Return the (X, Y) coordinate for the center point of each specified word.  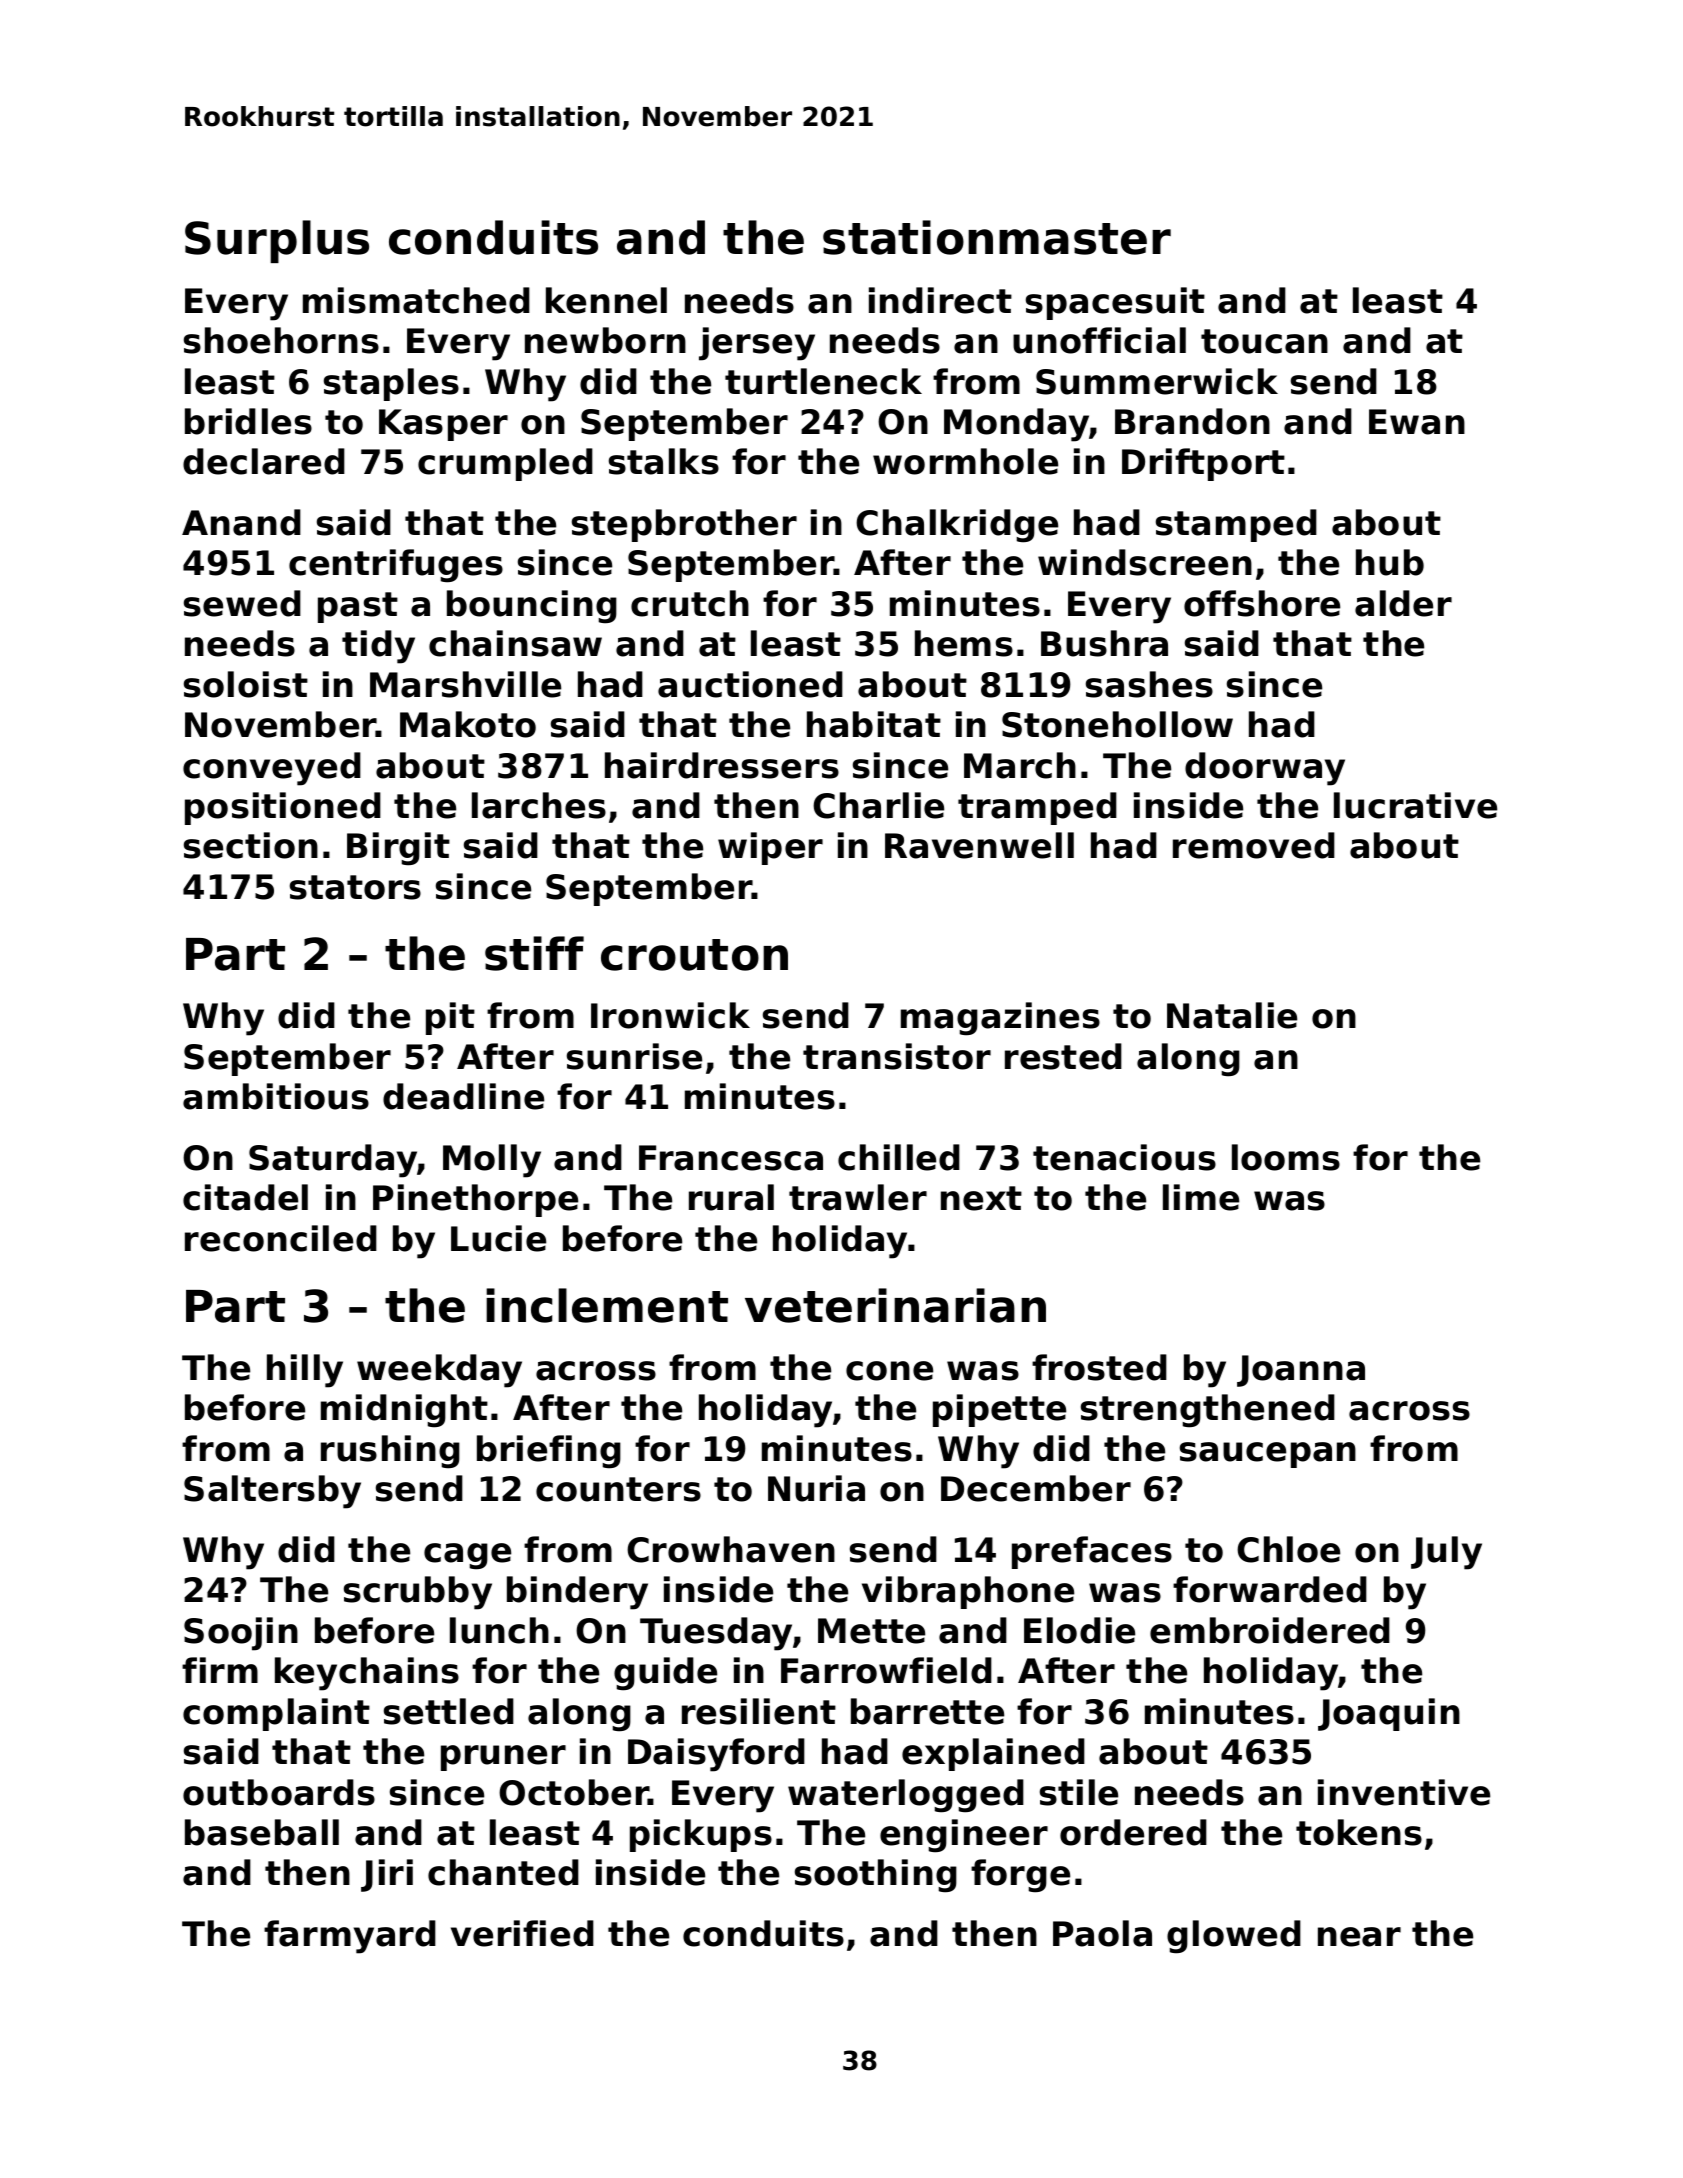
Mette (871, 1631)
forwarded (1270, 1589)
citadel (245, 1197)
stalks (664, 461)
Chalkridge (957, 526)
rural (731, 1197)
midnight (404, 1411)
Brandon (1192, 421)
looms (1286, 1157)
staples (391, 384)
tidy (378, 647)
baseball (262, 1832)
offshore (1262, 603)
